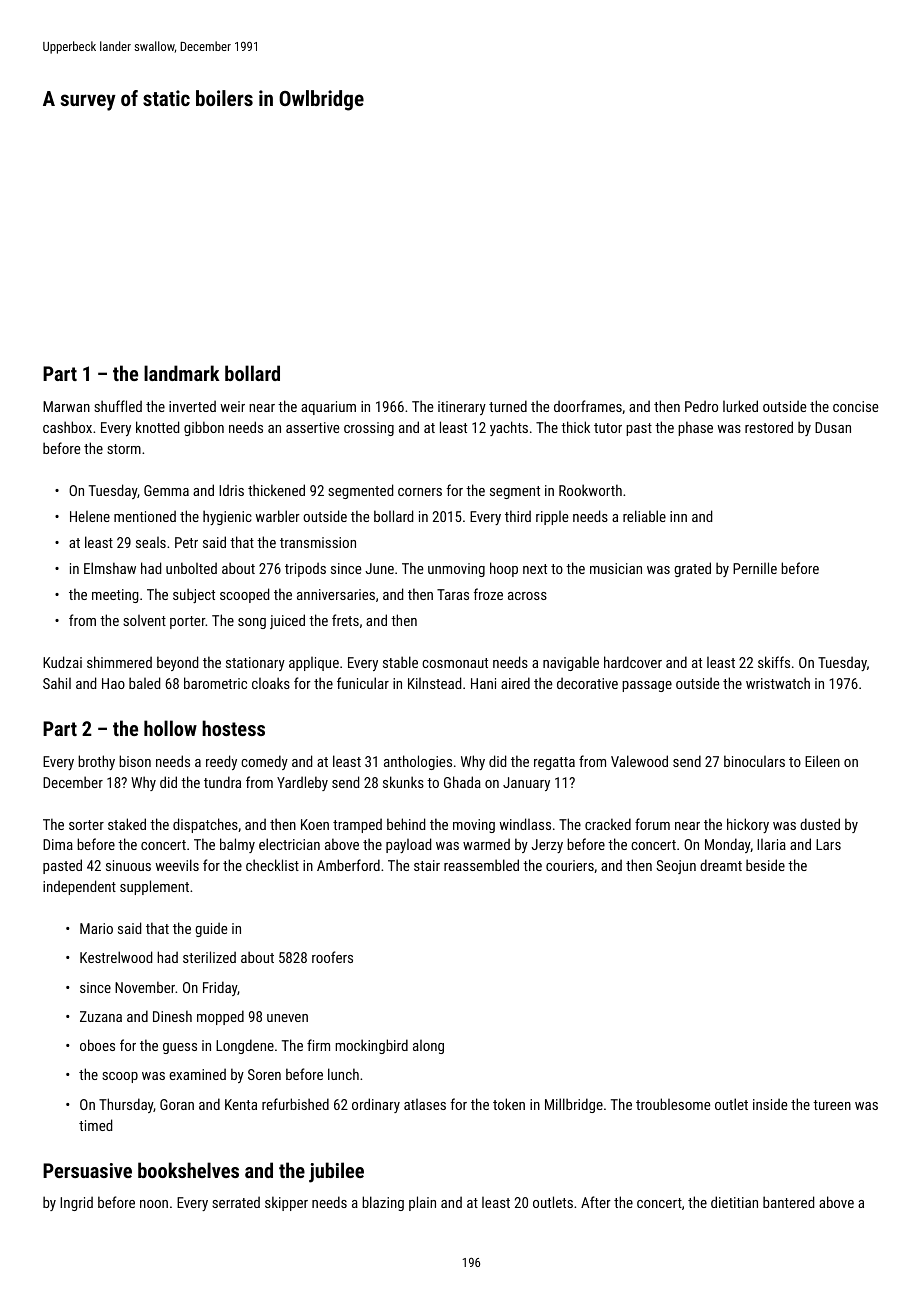 This screenshot has width=924, height=1308. I want to click on turned, so click(508, 406).
